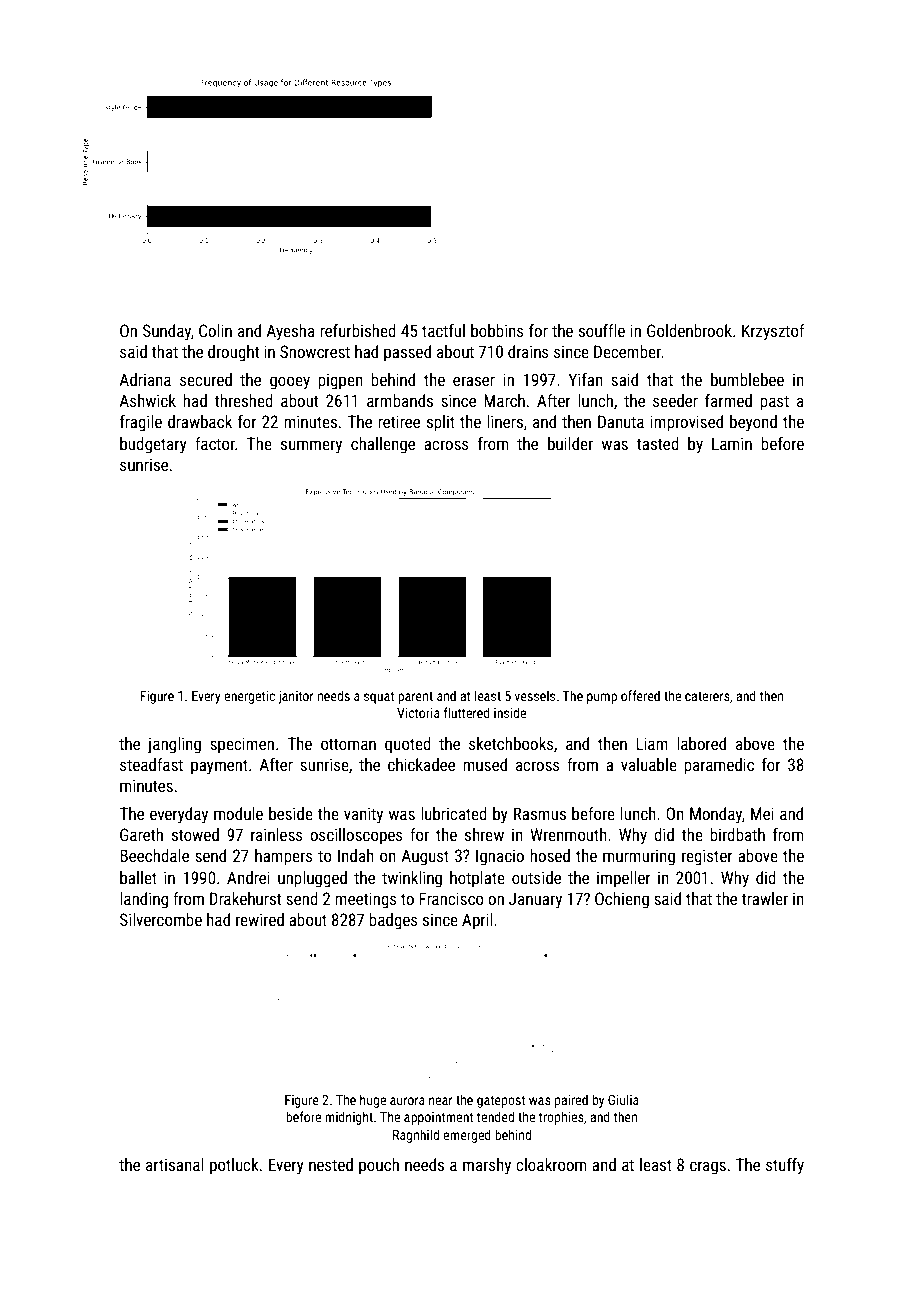 Image resolution: width=924 pixels, height=1314 pixels. I want to click on crags, so click(708, 1168).
